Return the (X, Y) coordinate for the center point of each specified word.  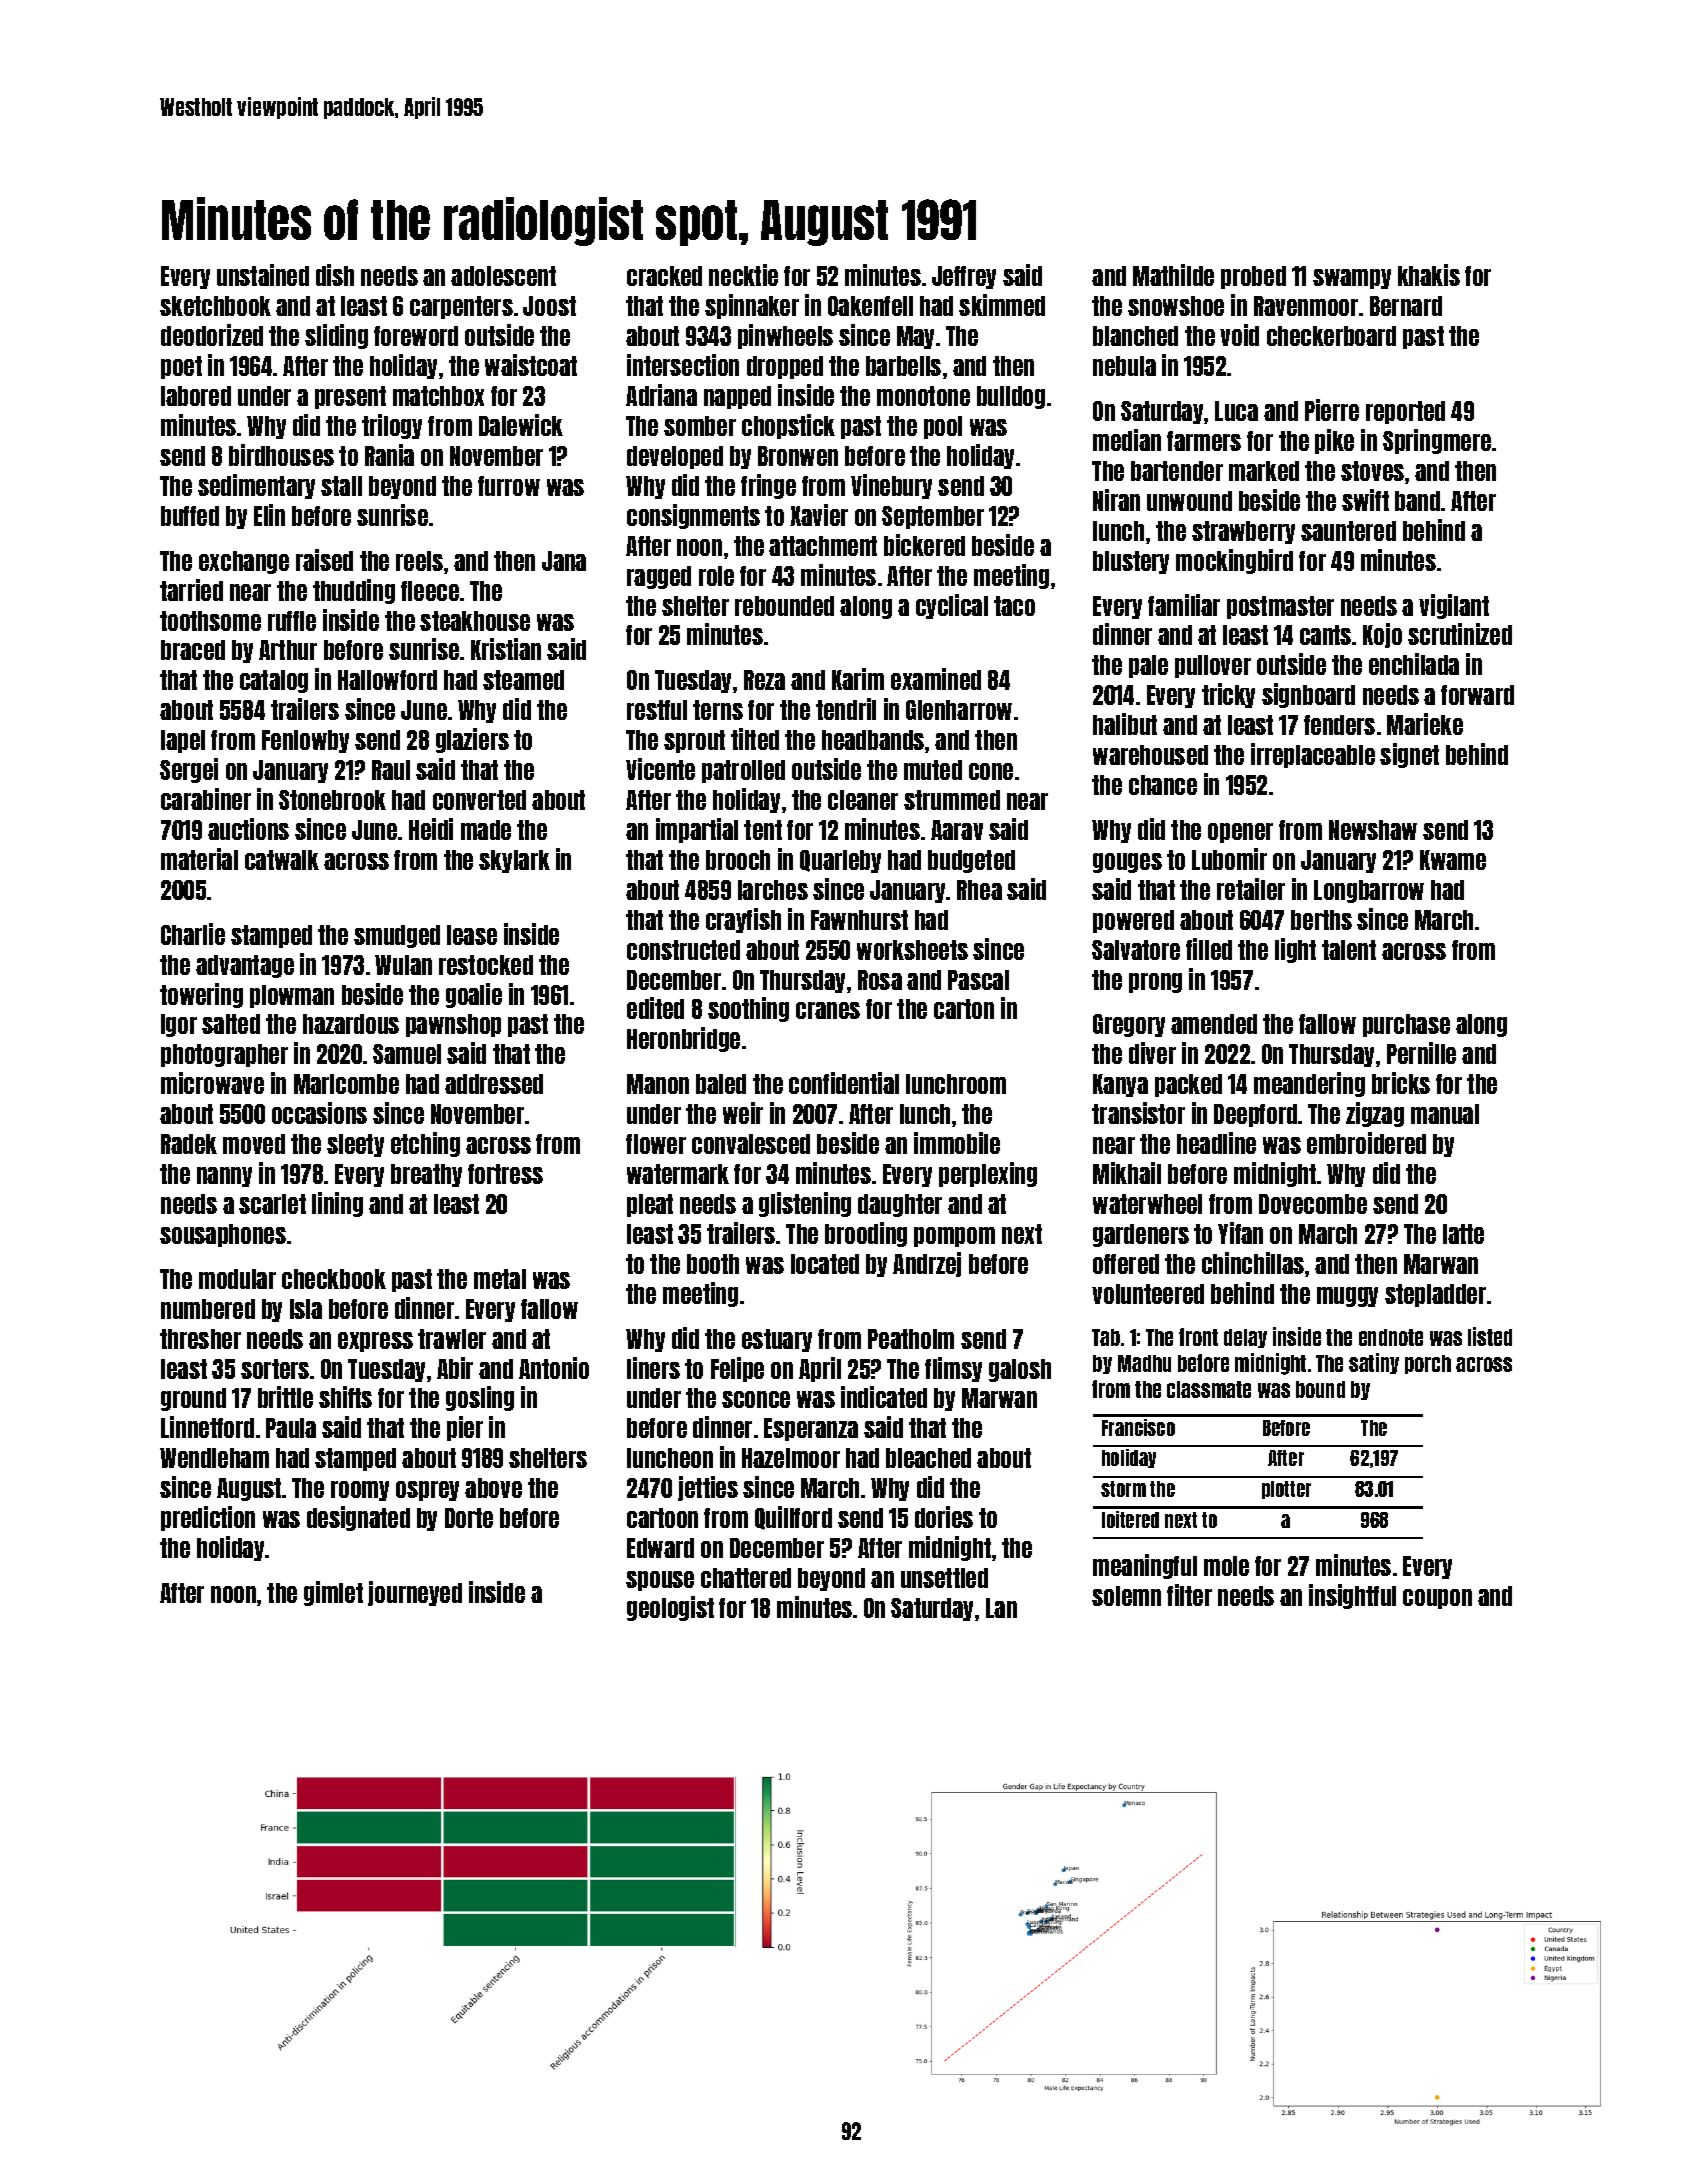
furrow (509, 486)
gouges (1127, 863)
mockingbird (1234, 561)
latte (1463, 1234)
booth (713, 1264)
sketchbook (215, 306)
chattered (746, 1578)
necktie (743, 275)
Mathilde (1173, 275)
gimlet (333, 1593)
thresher (200, 1339)
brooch (738, 860)
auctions (248, 829)
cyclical (952, 606)
